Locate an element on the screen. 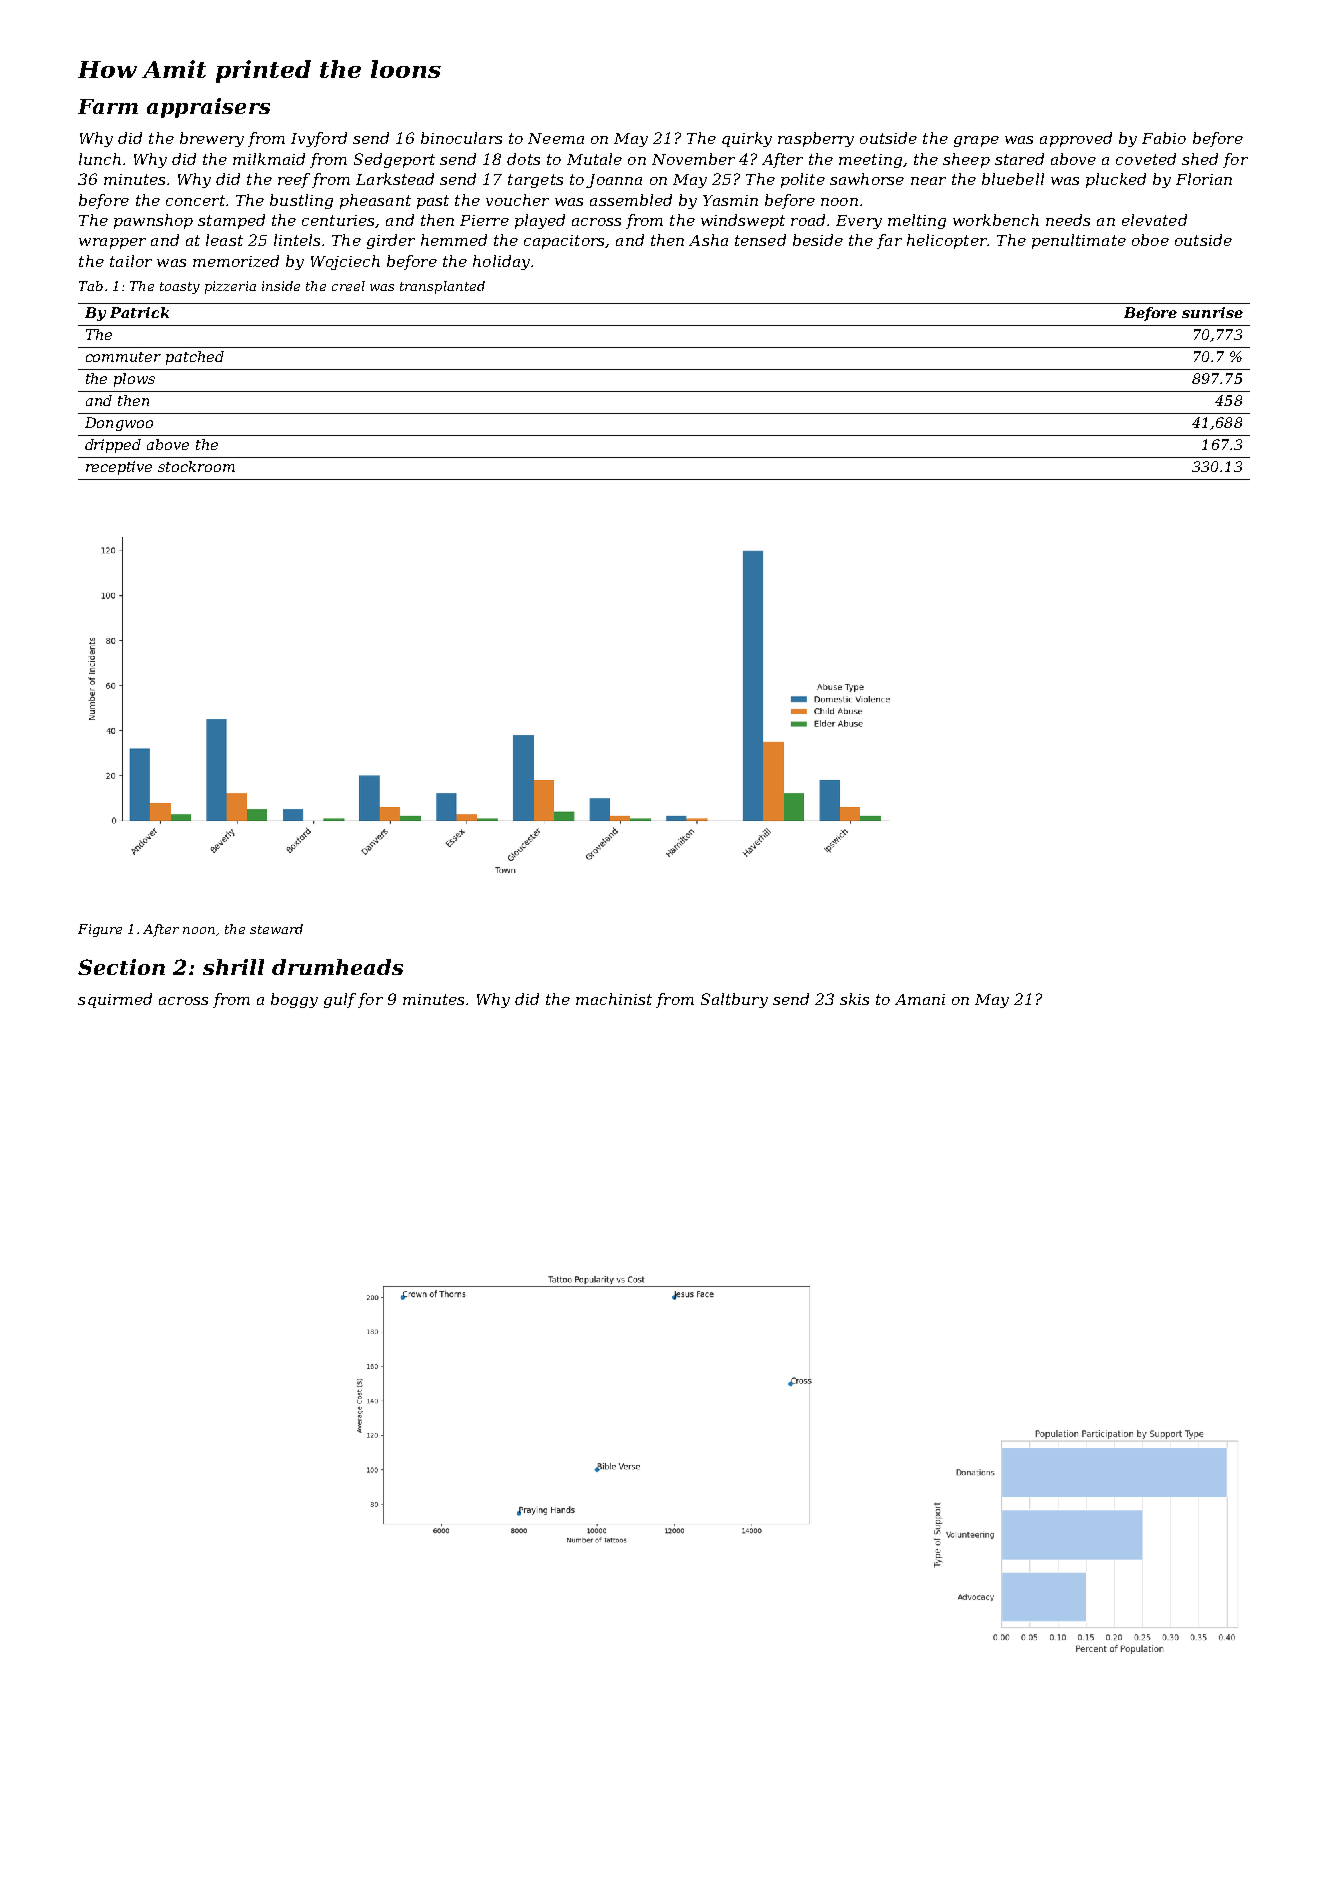 This screenshot has height=1878, width=1328. stockroom is located at coordinates (196, 466).
